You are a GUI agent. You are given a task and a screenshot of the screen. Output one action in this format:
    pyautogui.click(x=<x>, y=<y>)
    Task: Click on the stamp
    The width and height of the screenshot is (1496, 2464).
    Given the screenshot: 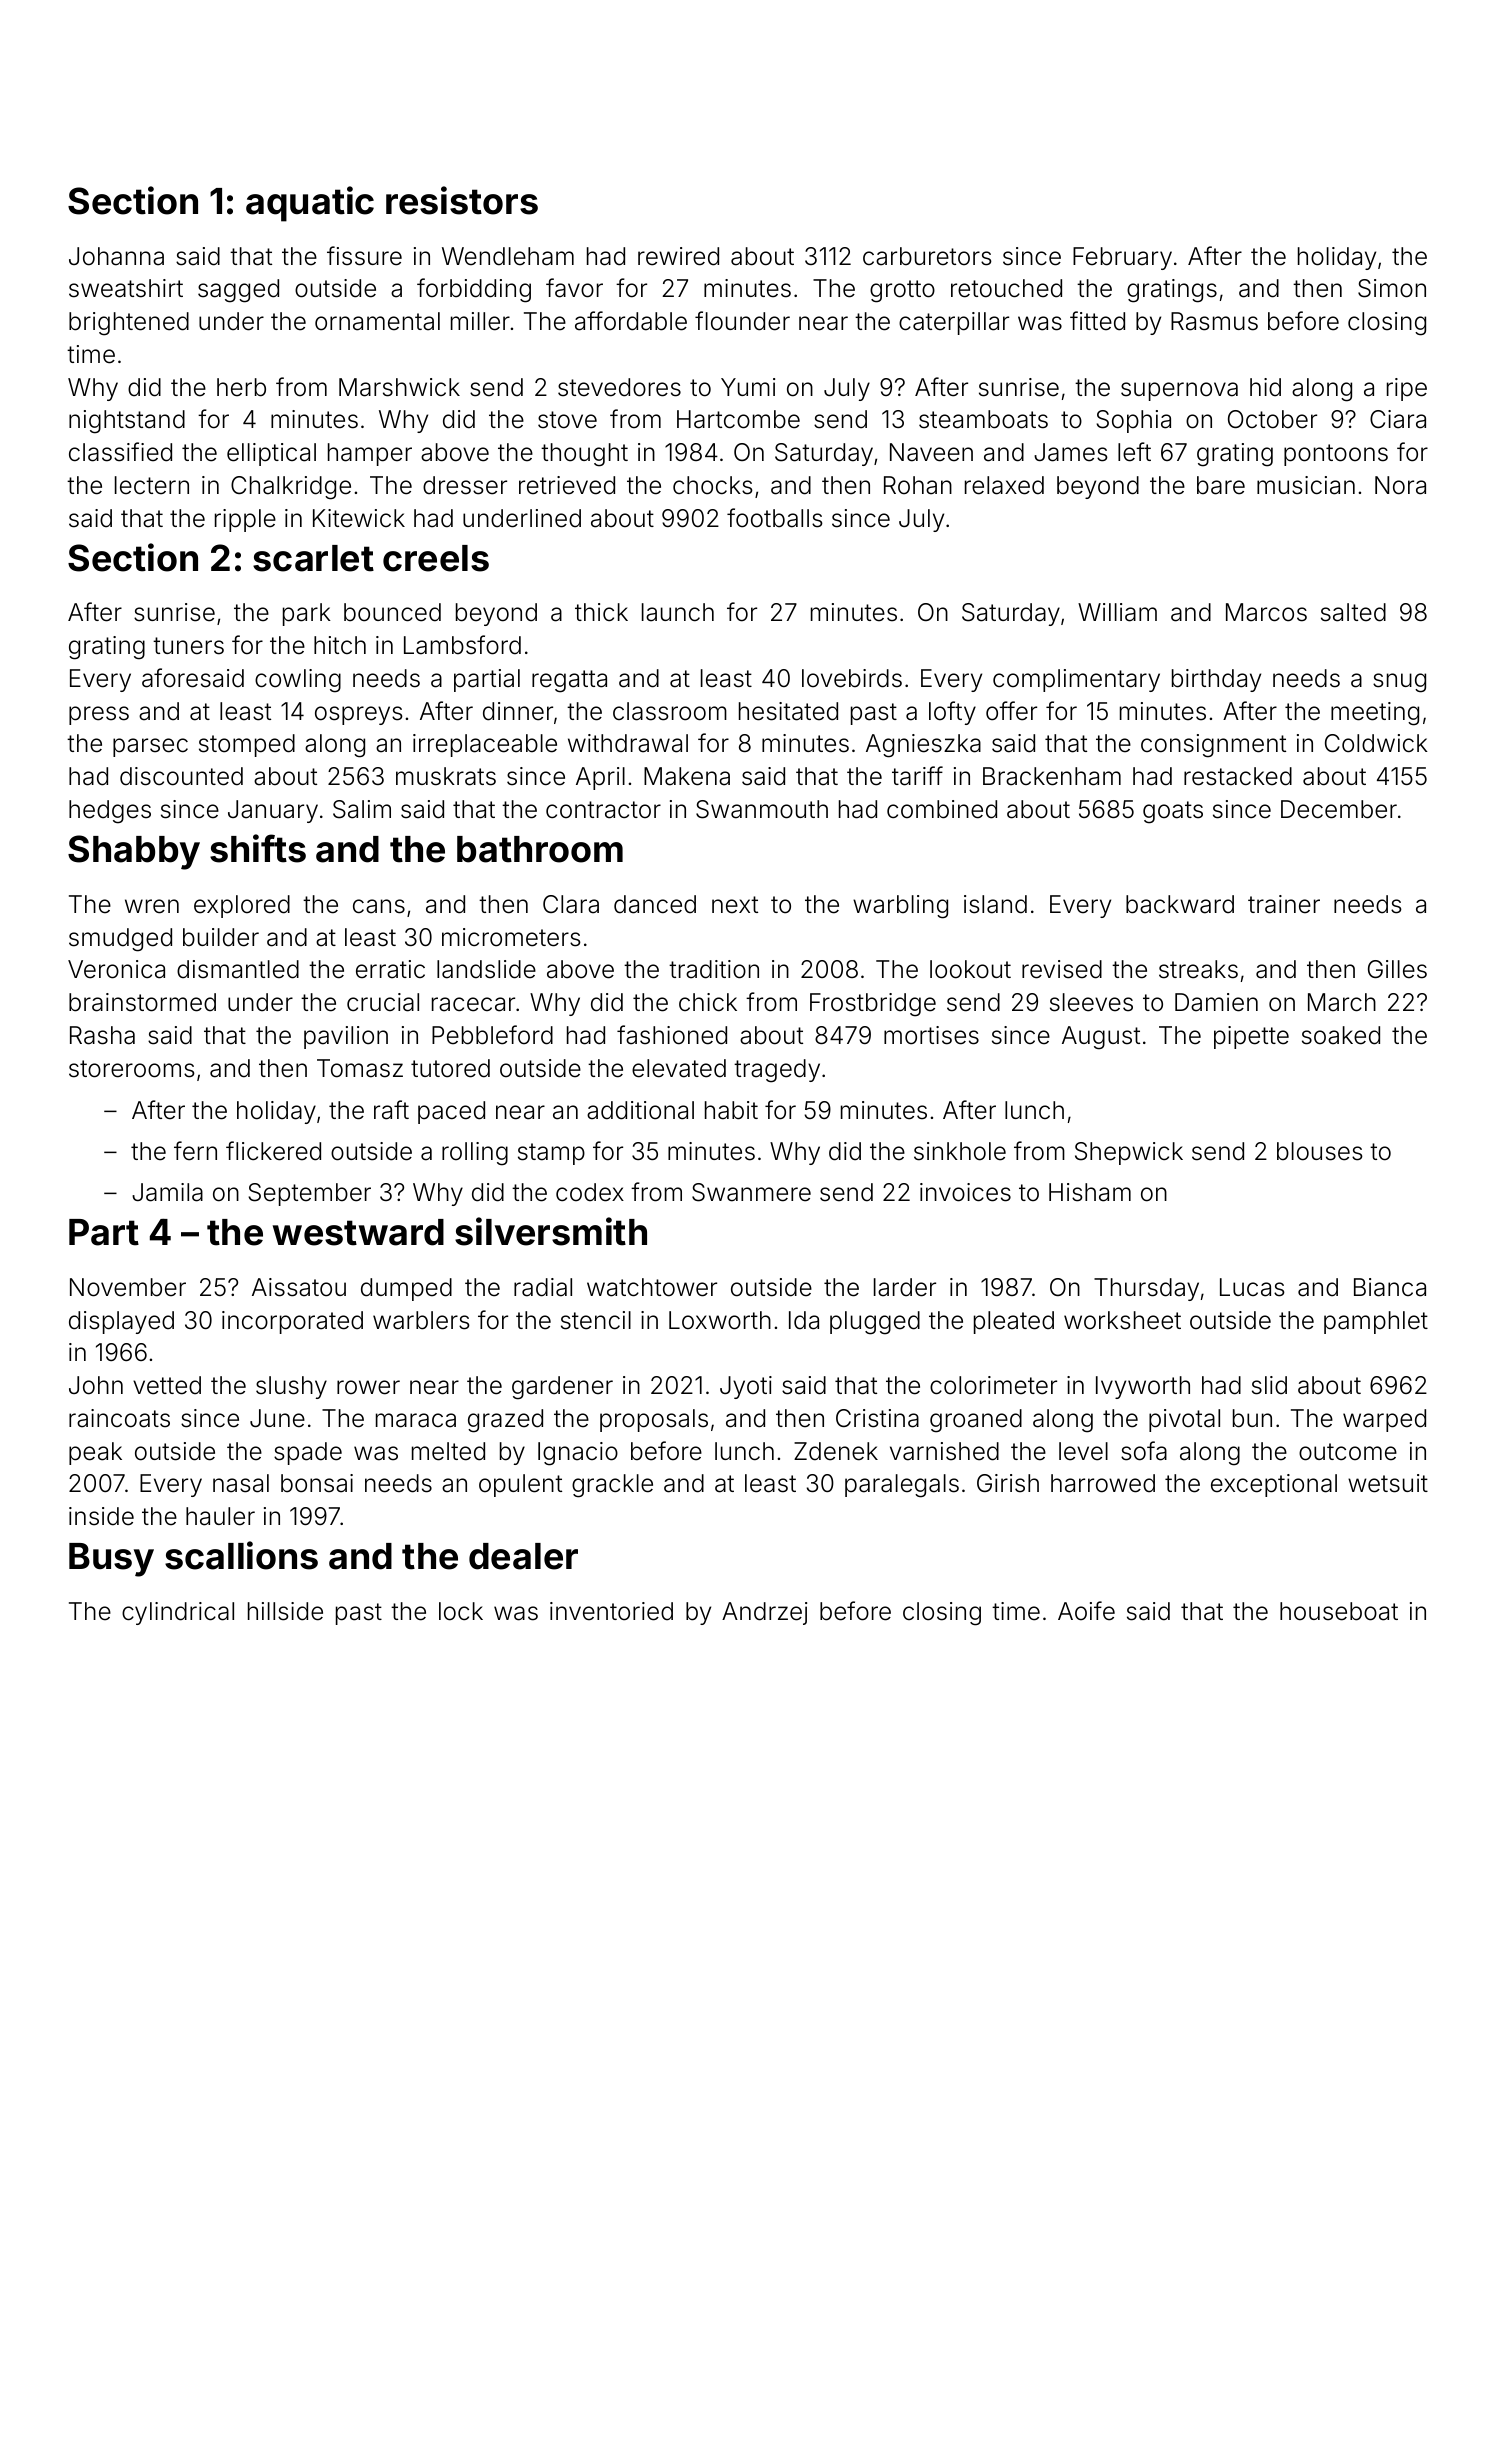 What is the action you would take?
    pyautogui.click(x=551, y=1154)
